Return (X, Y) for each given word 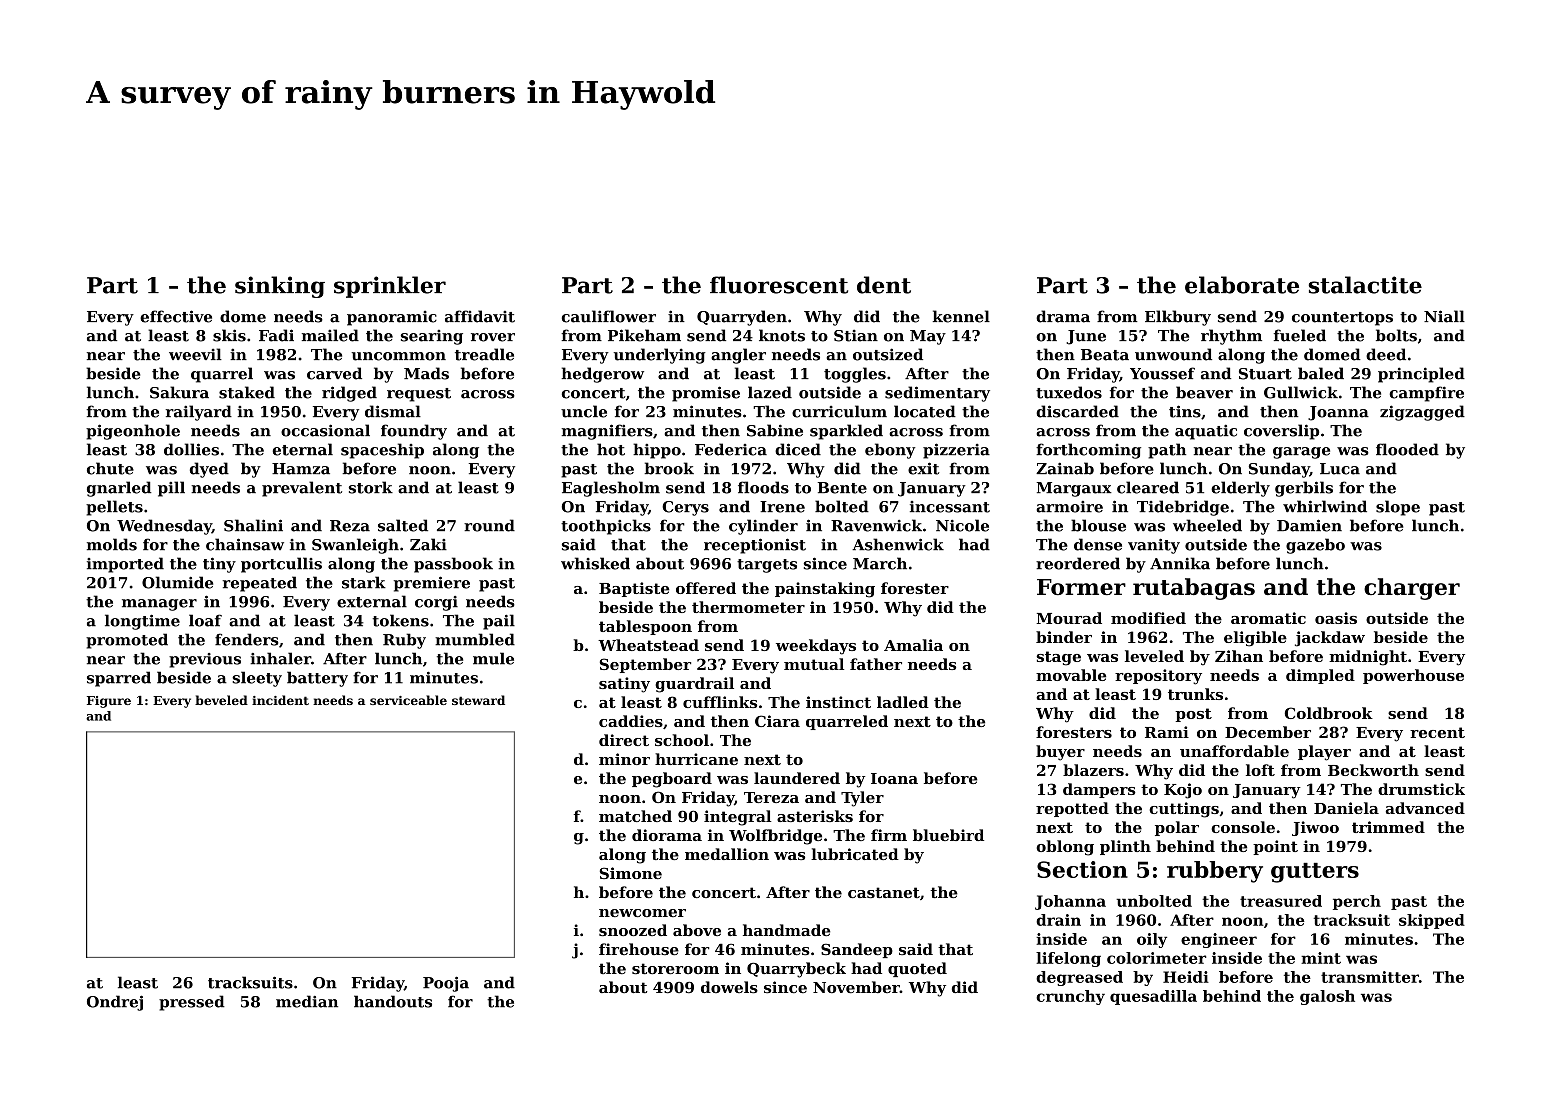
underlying (660, 356)
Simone (631, 873)
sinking (280, 287)
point (1275, 847)
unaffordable (1234, 751)
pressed (192, 1003)
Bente (842, 488)
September (645, 665)
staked (247, 392)
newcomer (642, 913)
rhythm (1231, 337)
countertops (1342, 319)
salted (403, 525)
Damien (1309, 525)
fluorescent (779, 285)
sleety (257, 679)
